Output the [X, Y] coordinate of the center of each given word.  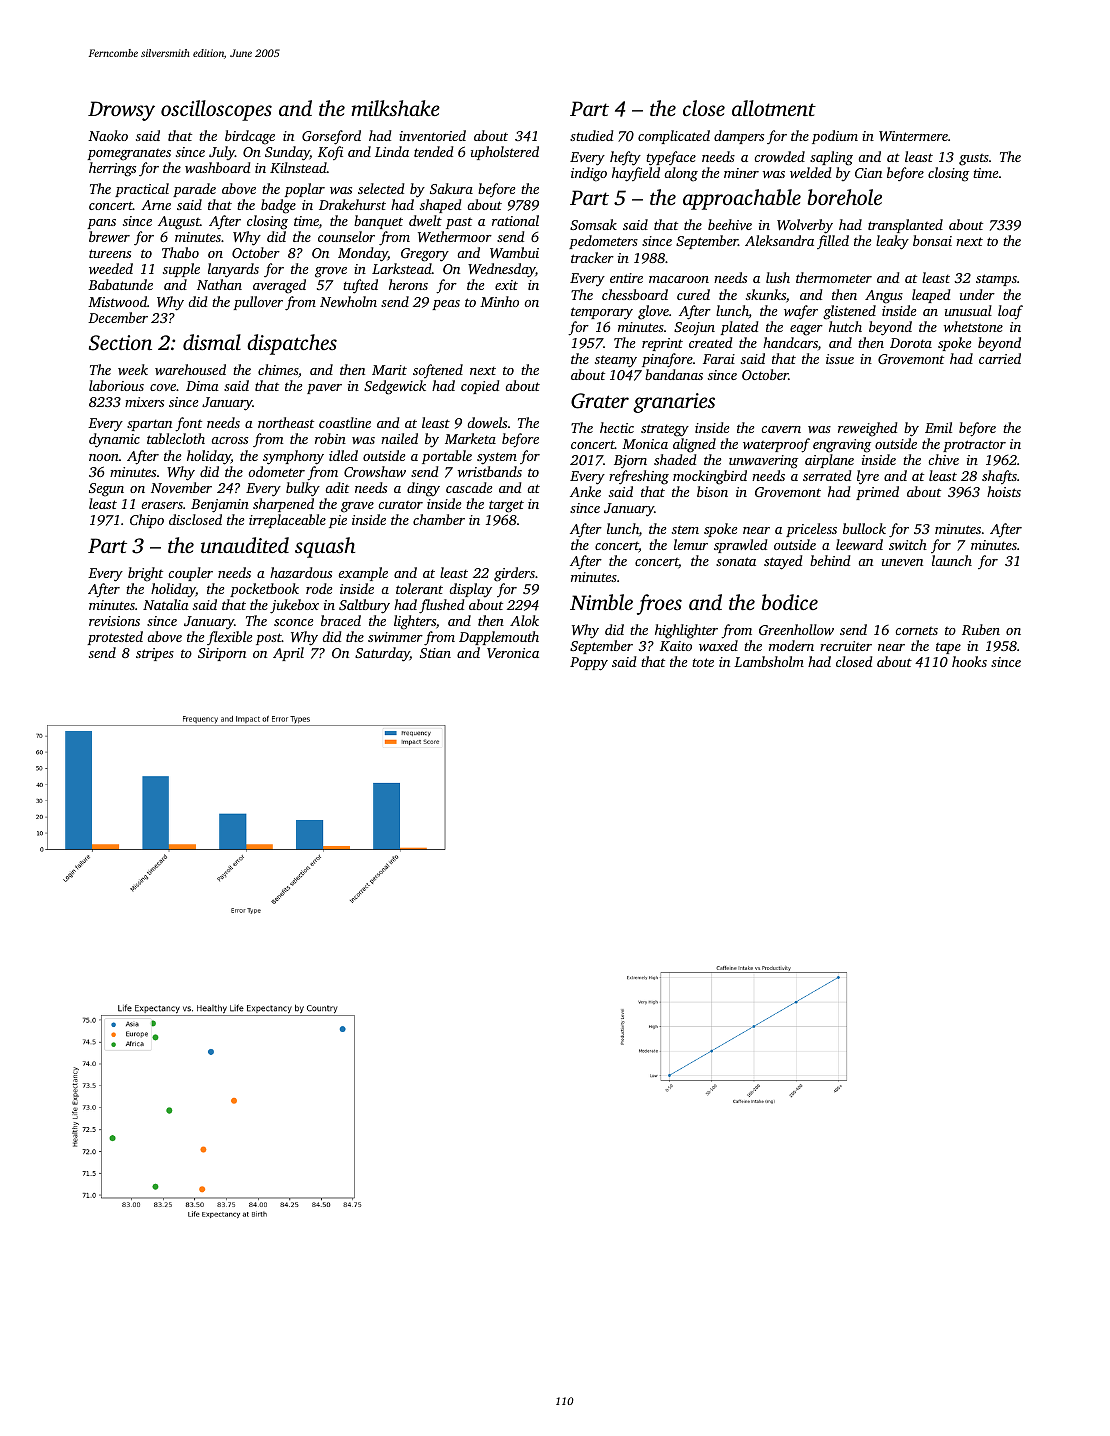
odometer [276, 471]
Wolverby [805, 226]
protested [115, 638]
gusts [974, 160]
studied [591, 135]
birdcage [250, 137]
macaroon [679, 279]
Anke [585, 491]
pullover [258, 303]
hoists [1004, 491]
